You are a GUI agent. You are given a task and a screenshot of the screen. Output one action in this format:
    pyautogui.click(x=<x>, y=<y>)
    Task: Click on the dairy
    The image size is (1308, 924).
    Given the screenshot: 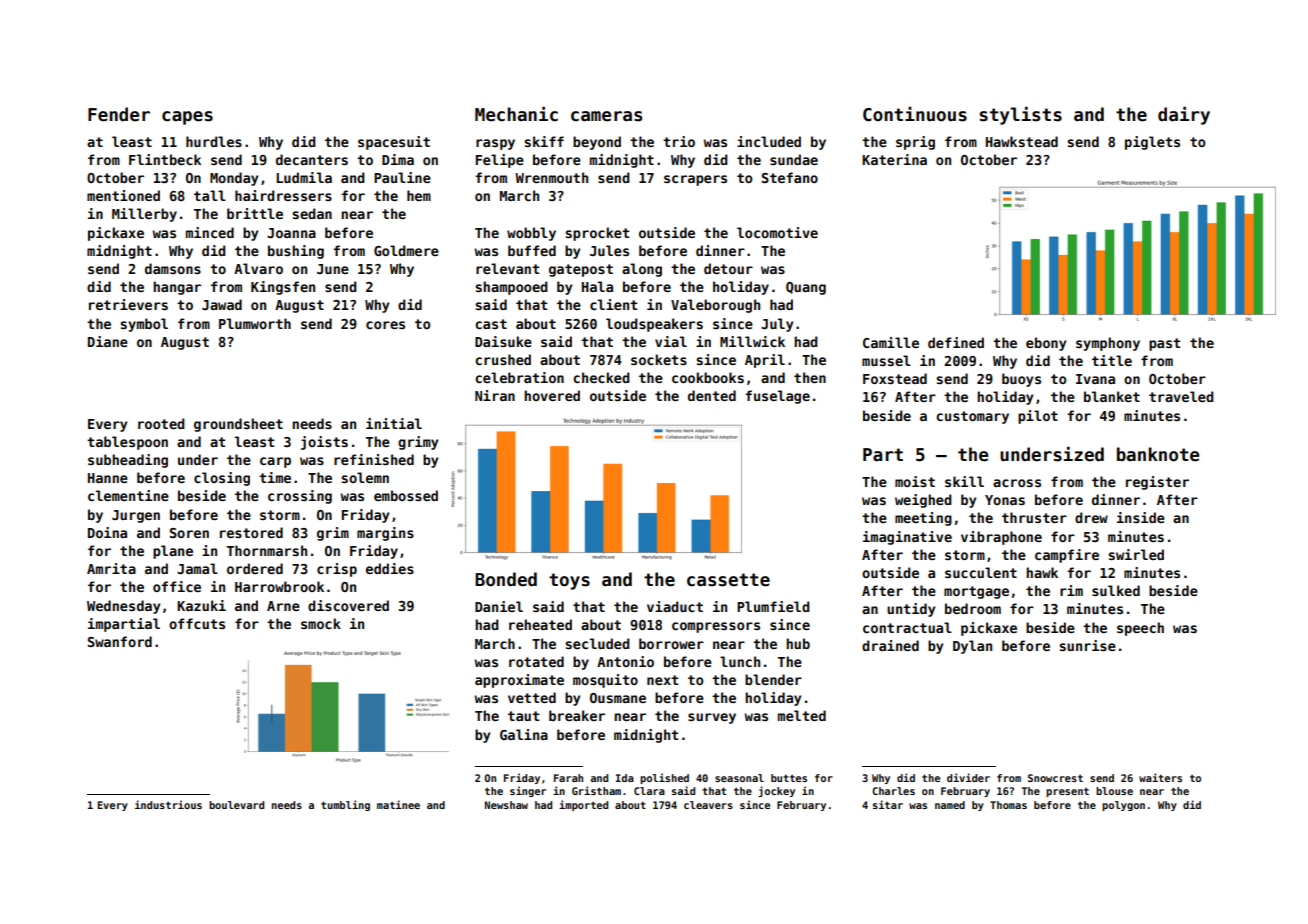 What is the action you would take?
    pyautogui.click(x=1184, y=115)
